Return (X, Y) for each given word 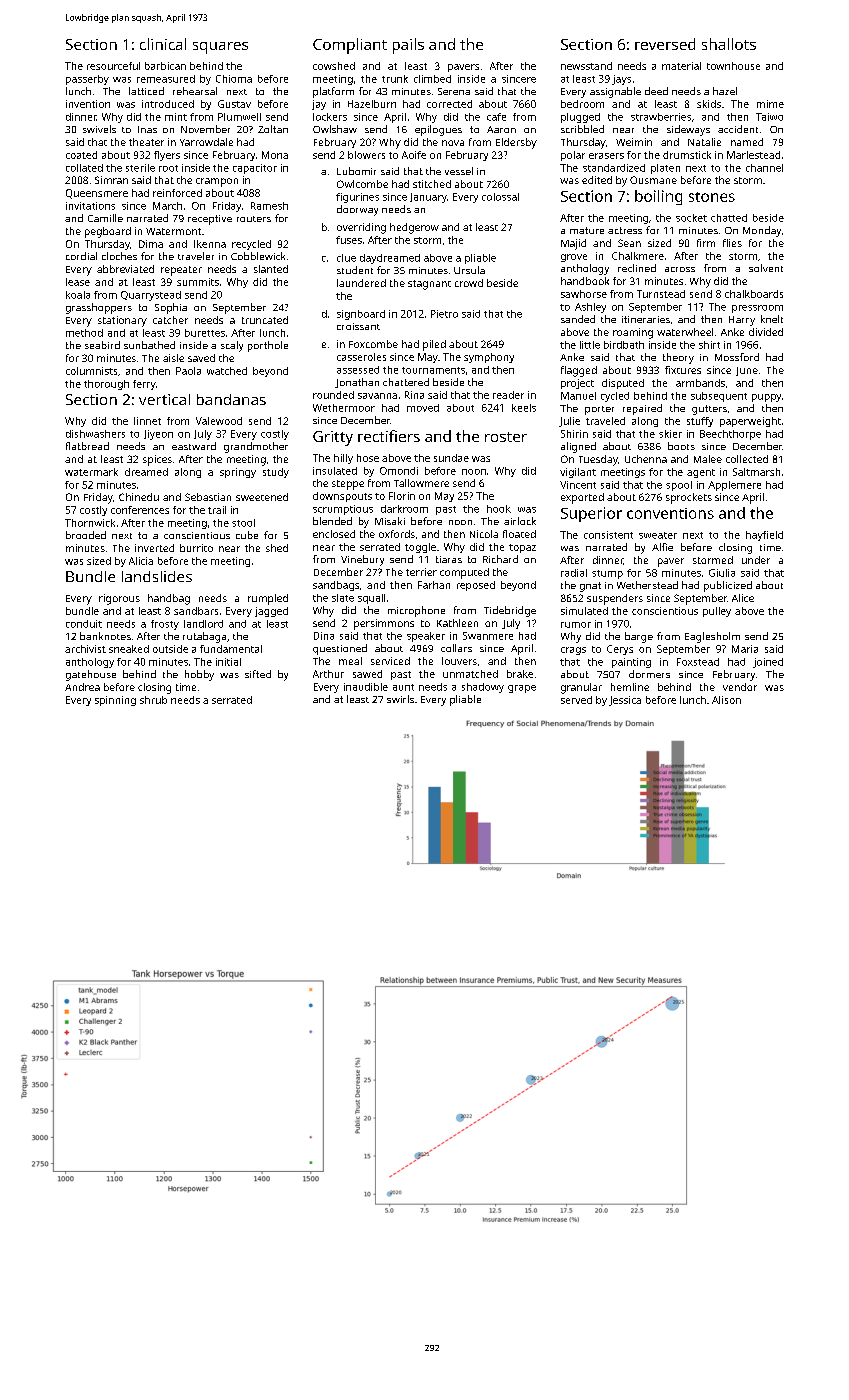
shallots (729, 44)
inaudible (366, 687)
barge (639, 637)
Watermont (173, 231)
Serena (454, 91)
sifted (258, 674)
